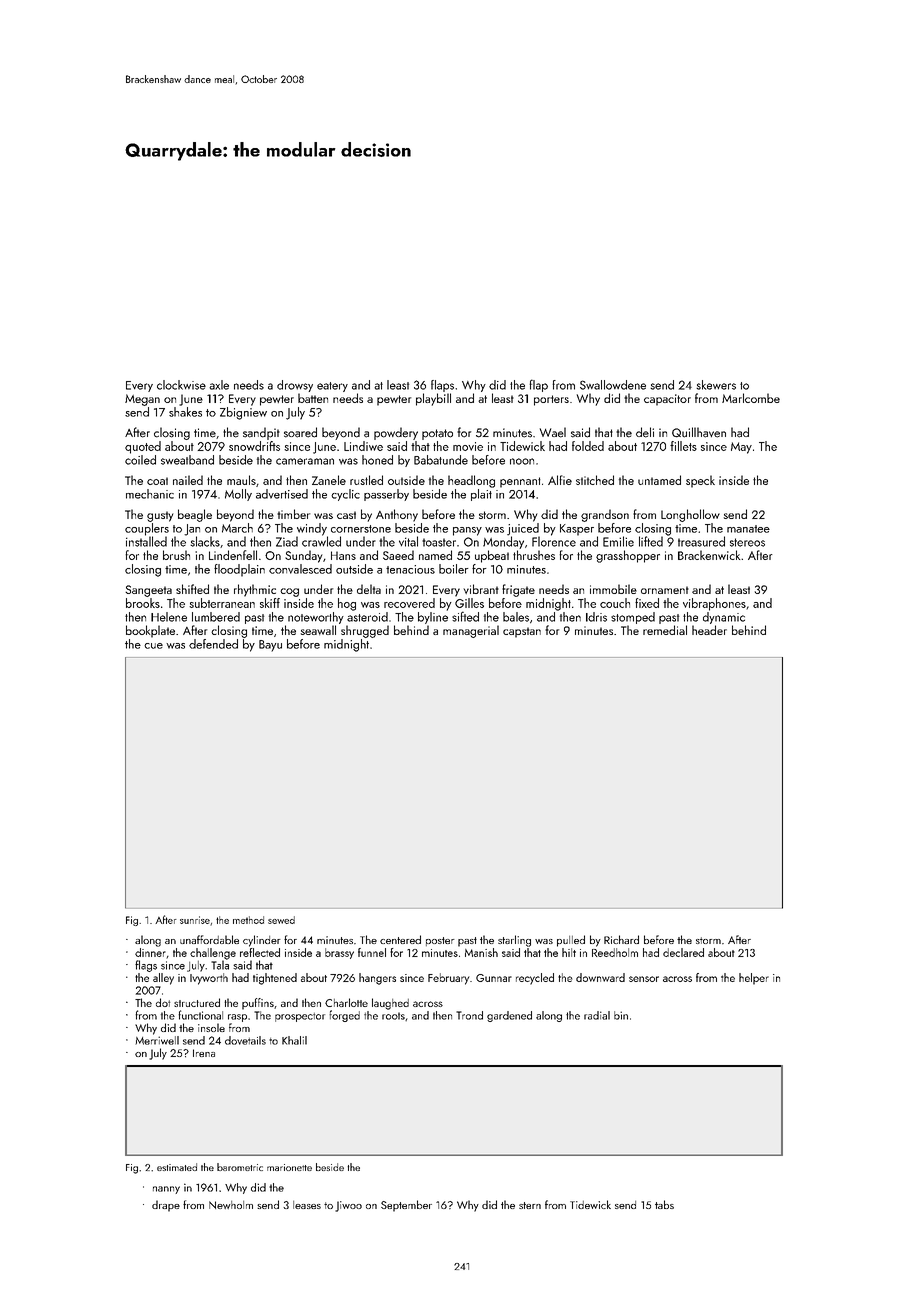 The width and height of the screenshot is (908, 1316). I want to click on playbill, so click(433, 399).
